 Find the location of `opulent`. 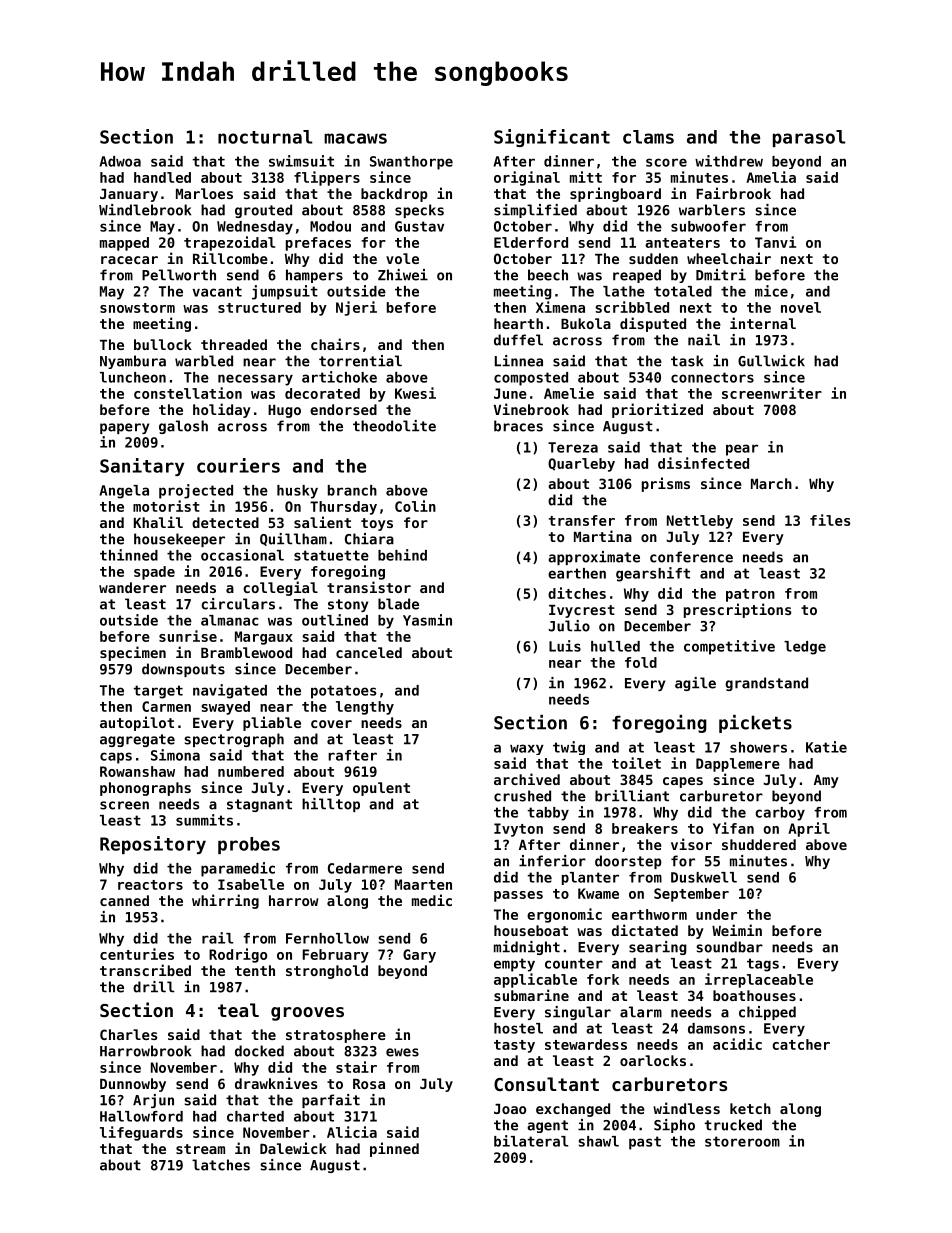

opulent is located at coordinates (381, 789).
